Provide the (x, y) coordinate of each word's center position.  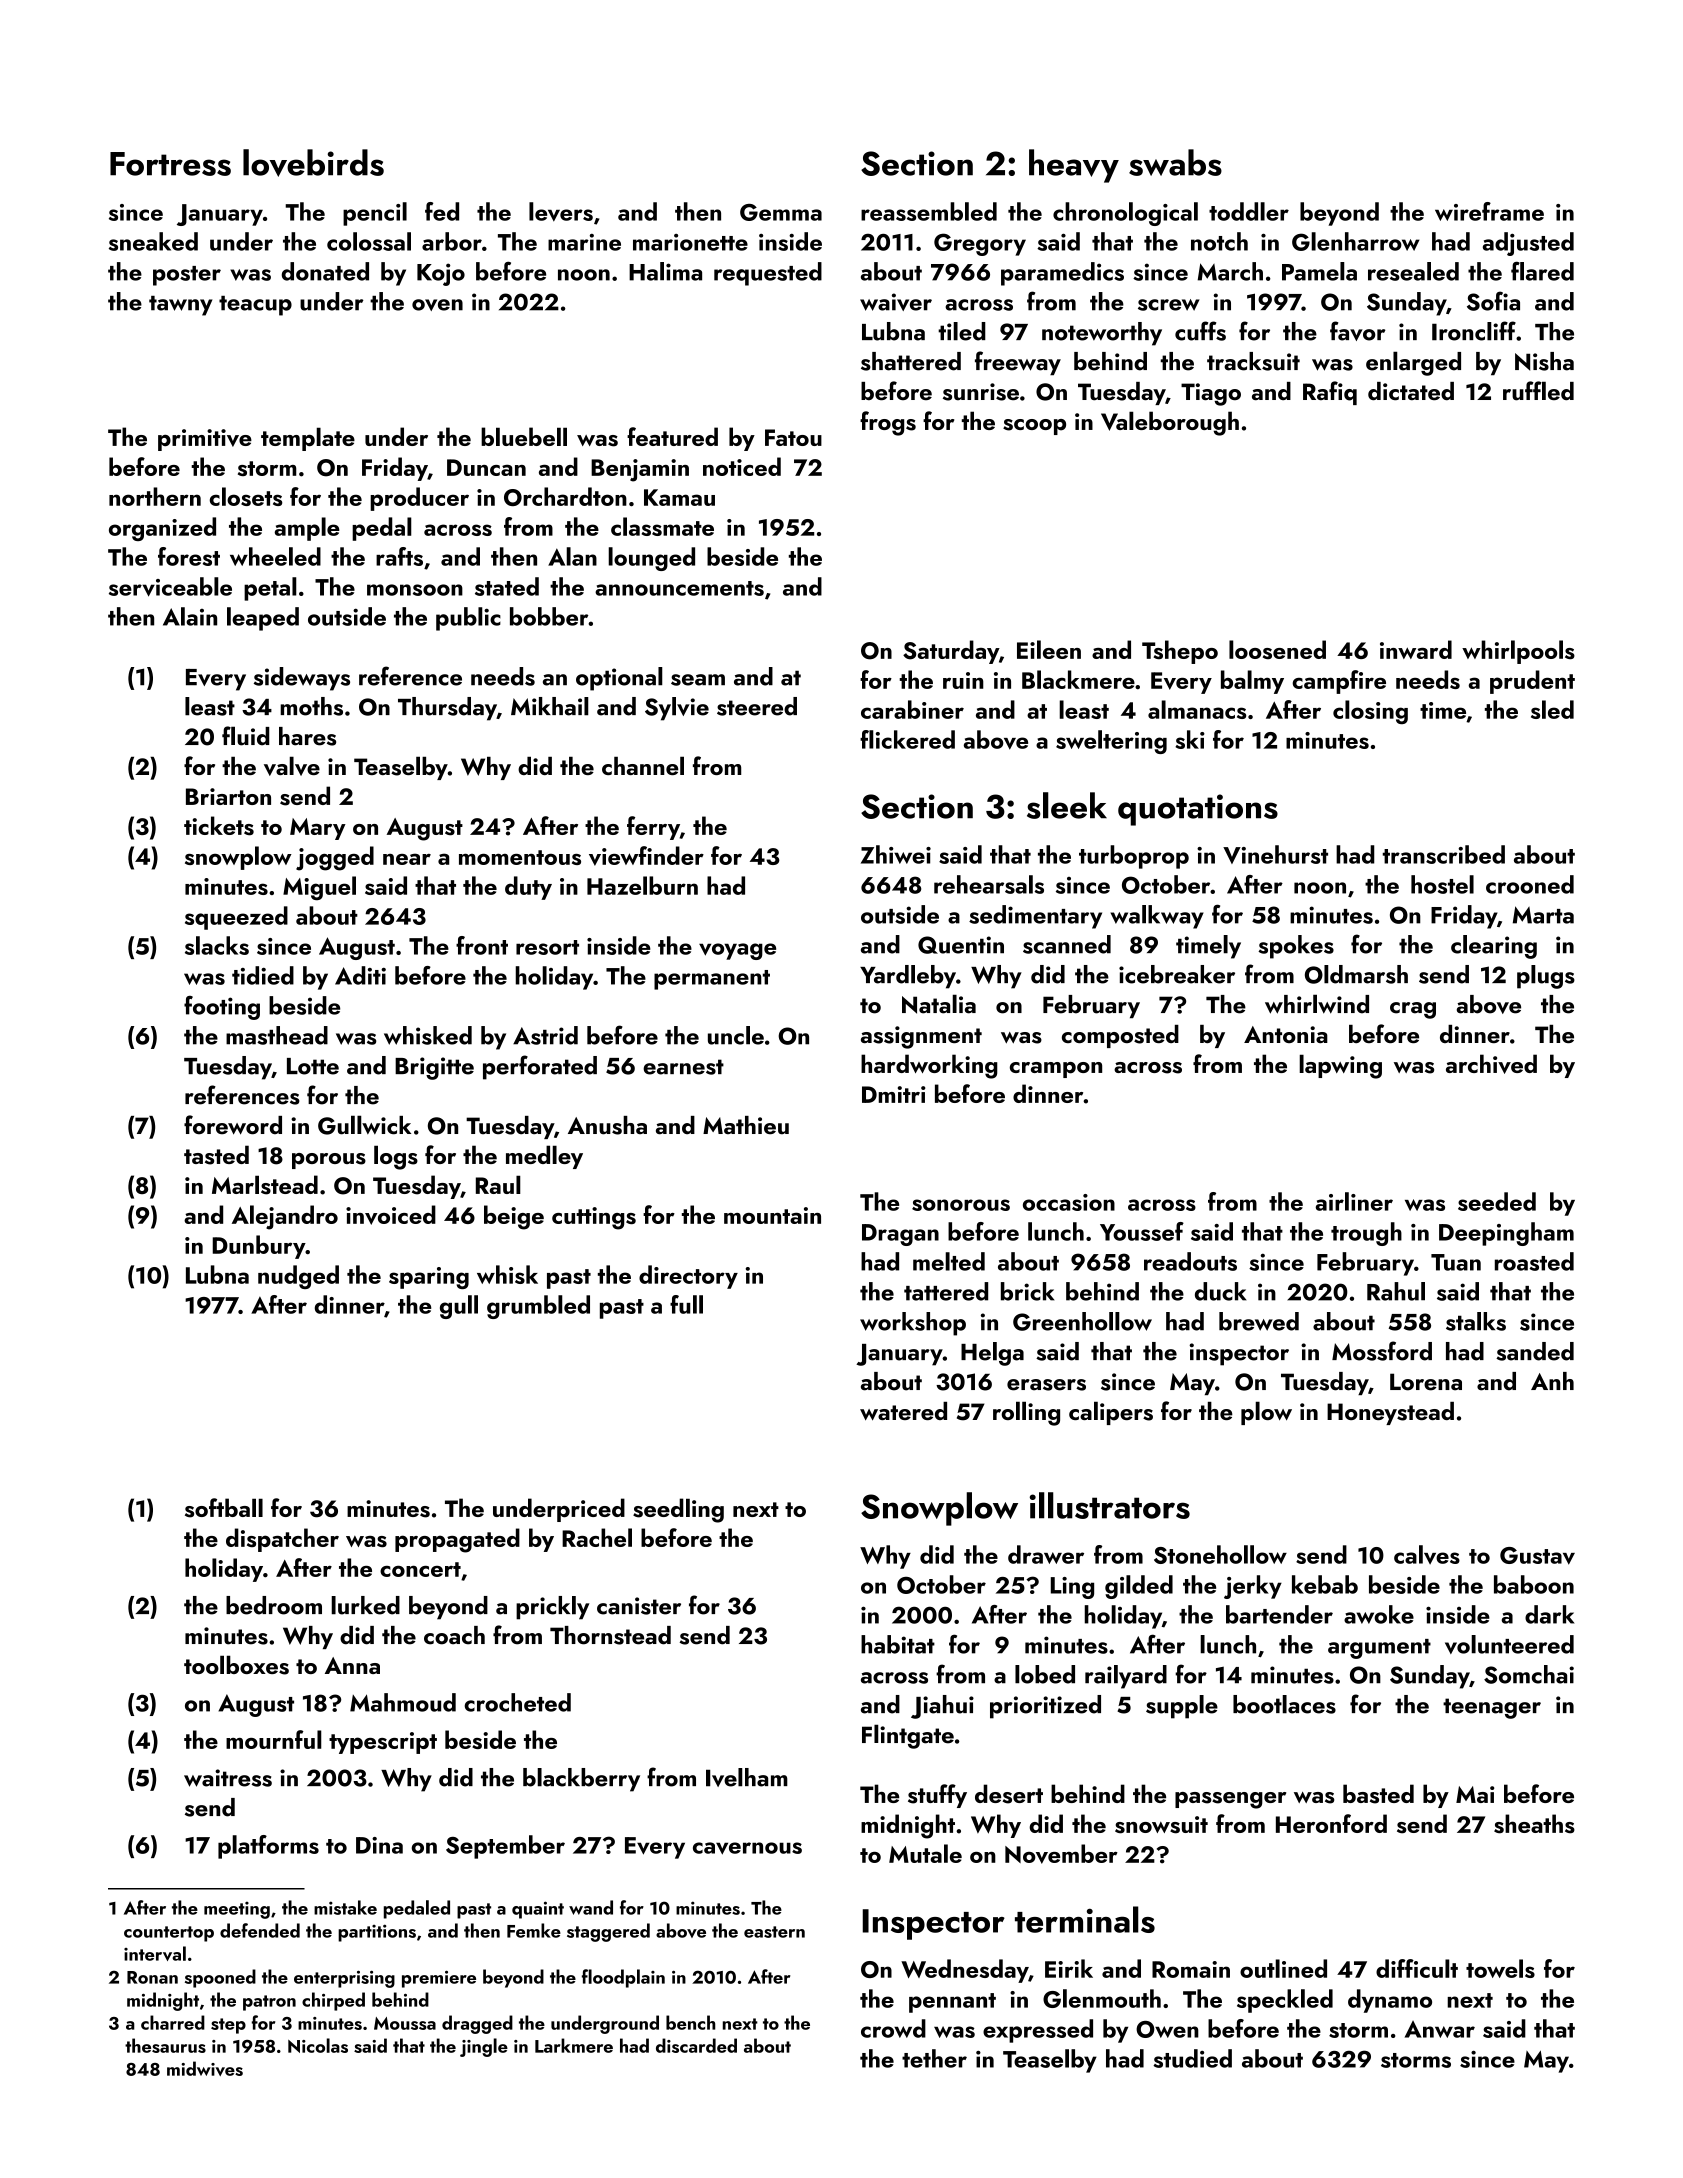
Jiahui (942, 1707)
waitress (228, 1778)
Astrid (545, 1035)
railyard (1126, 1677)
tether (934, 2058)
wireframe (1489, 211)
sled (1552, 709)
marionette (690, 242)
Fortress (170, 164)
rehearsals (989, 884)
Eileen (1049, 649)
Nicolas (318, 2045)
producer (419, 499)
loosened (1277, 649)
